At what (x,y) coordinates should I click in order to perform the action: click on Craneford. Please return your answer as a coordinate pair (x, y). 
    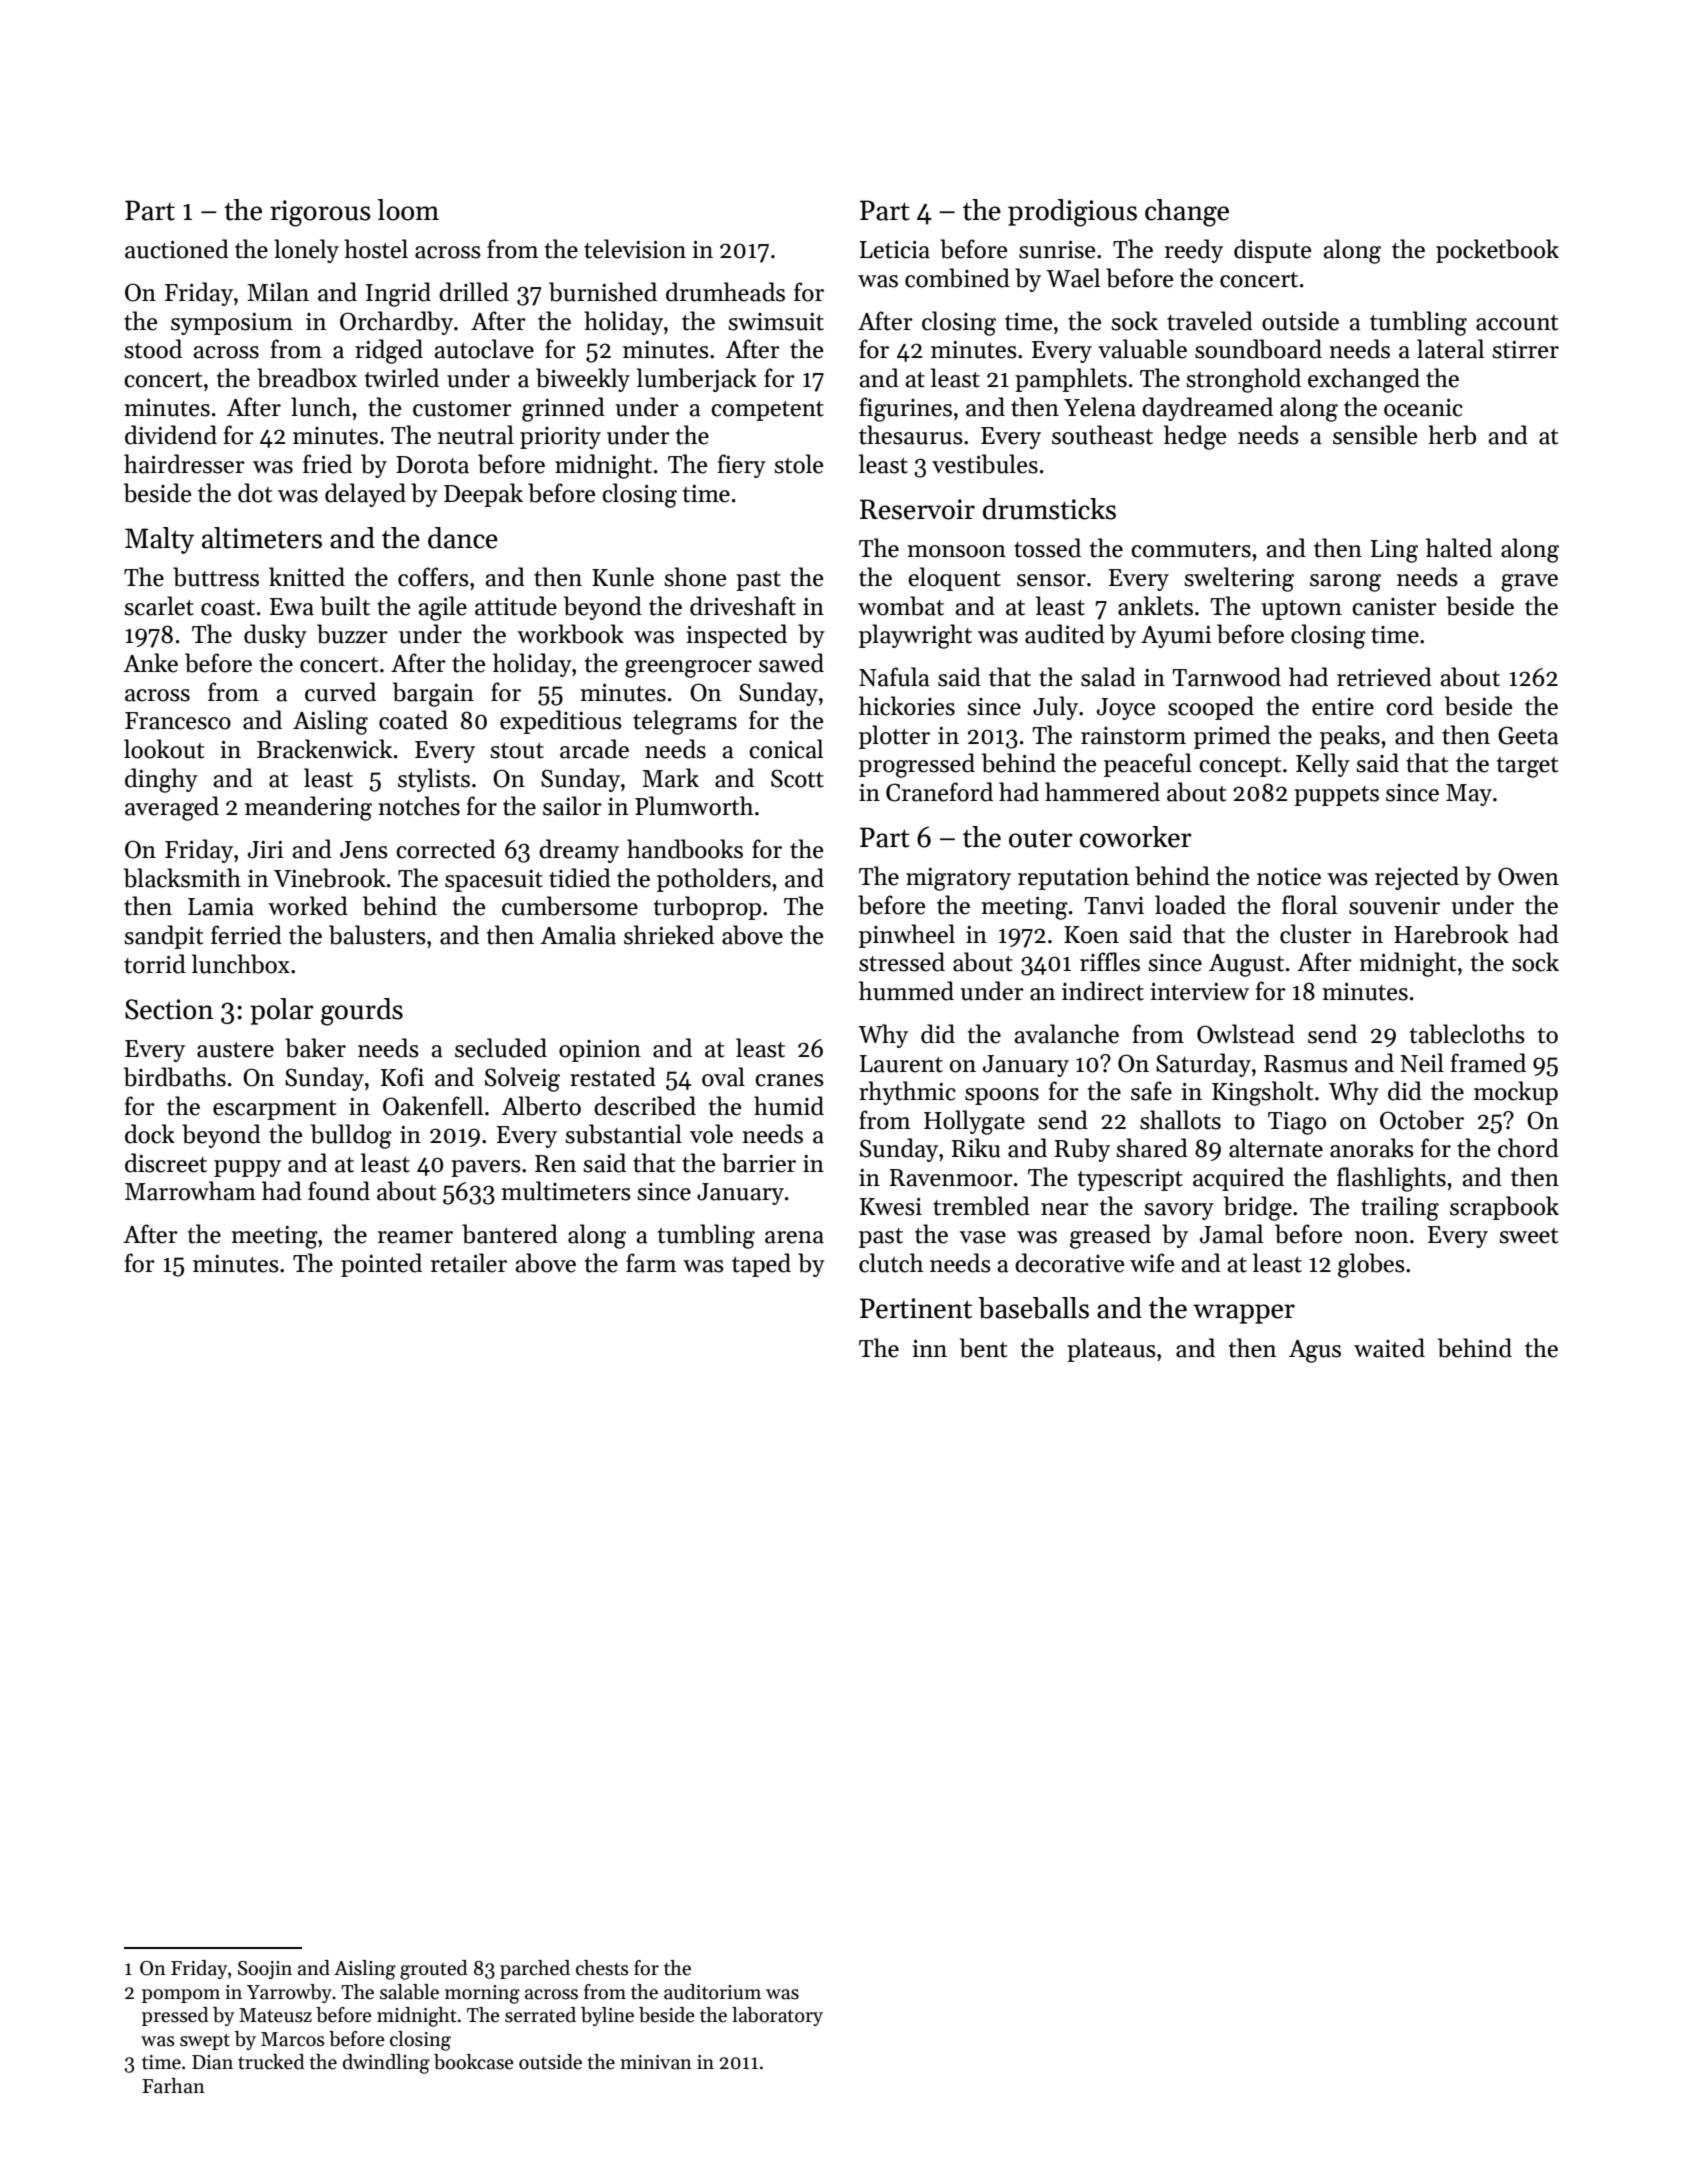
    Looking at the image, I should click on (939, 792).
